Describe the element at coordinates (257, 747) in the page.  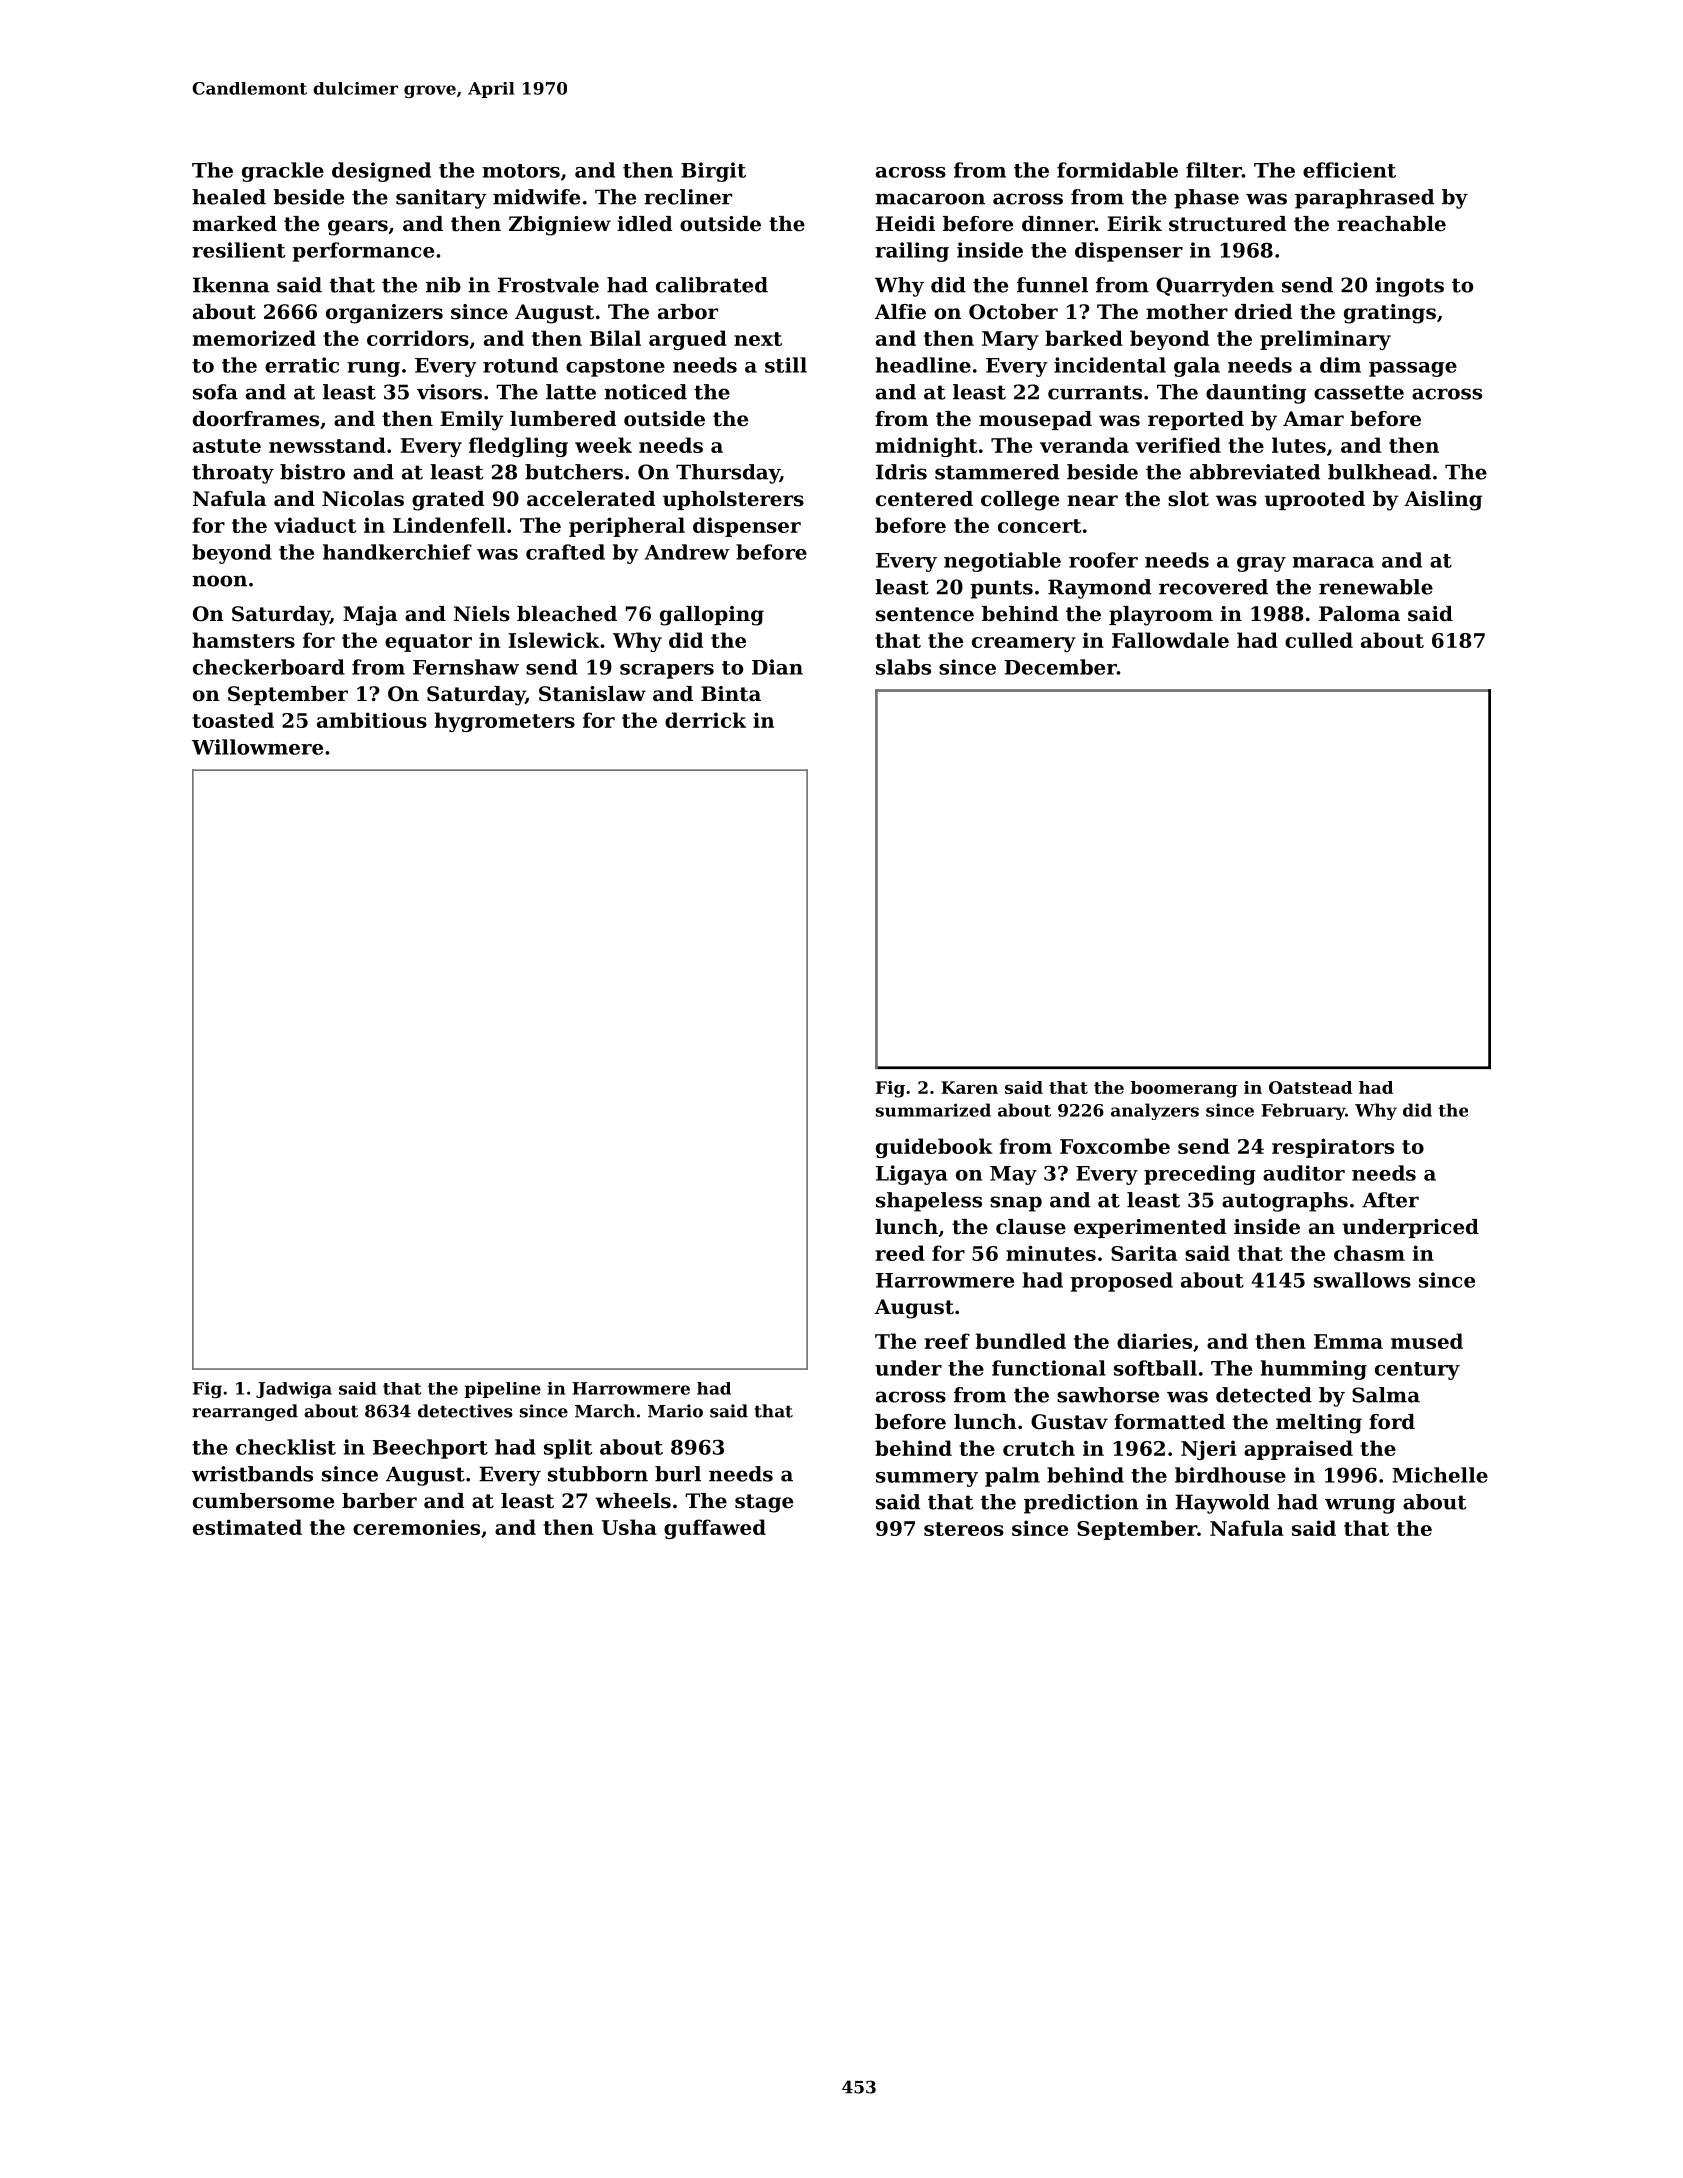
I see `Willowmere` at that location.
